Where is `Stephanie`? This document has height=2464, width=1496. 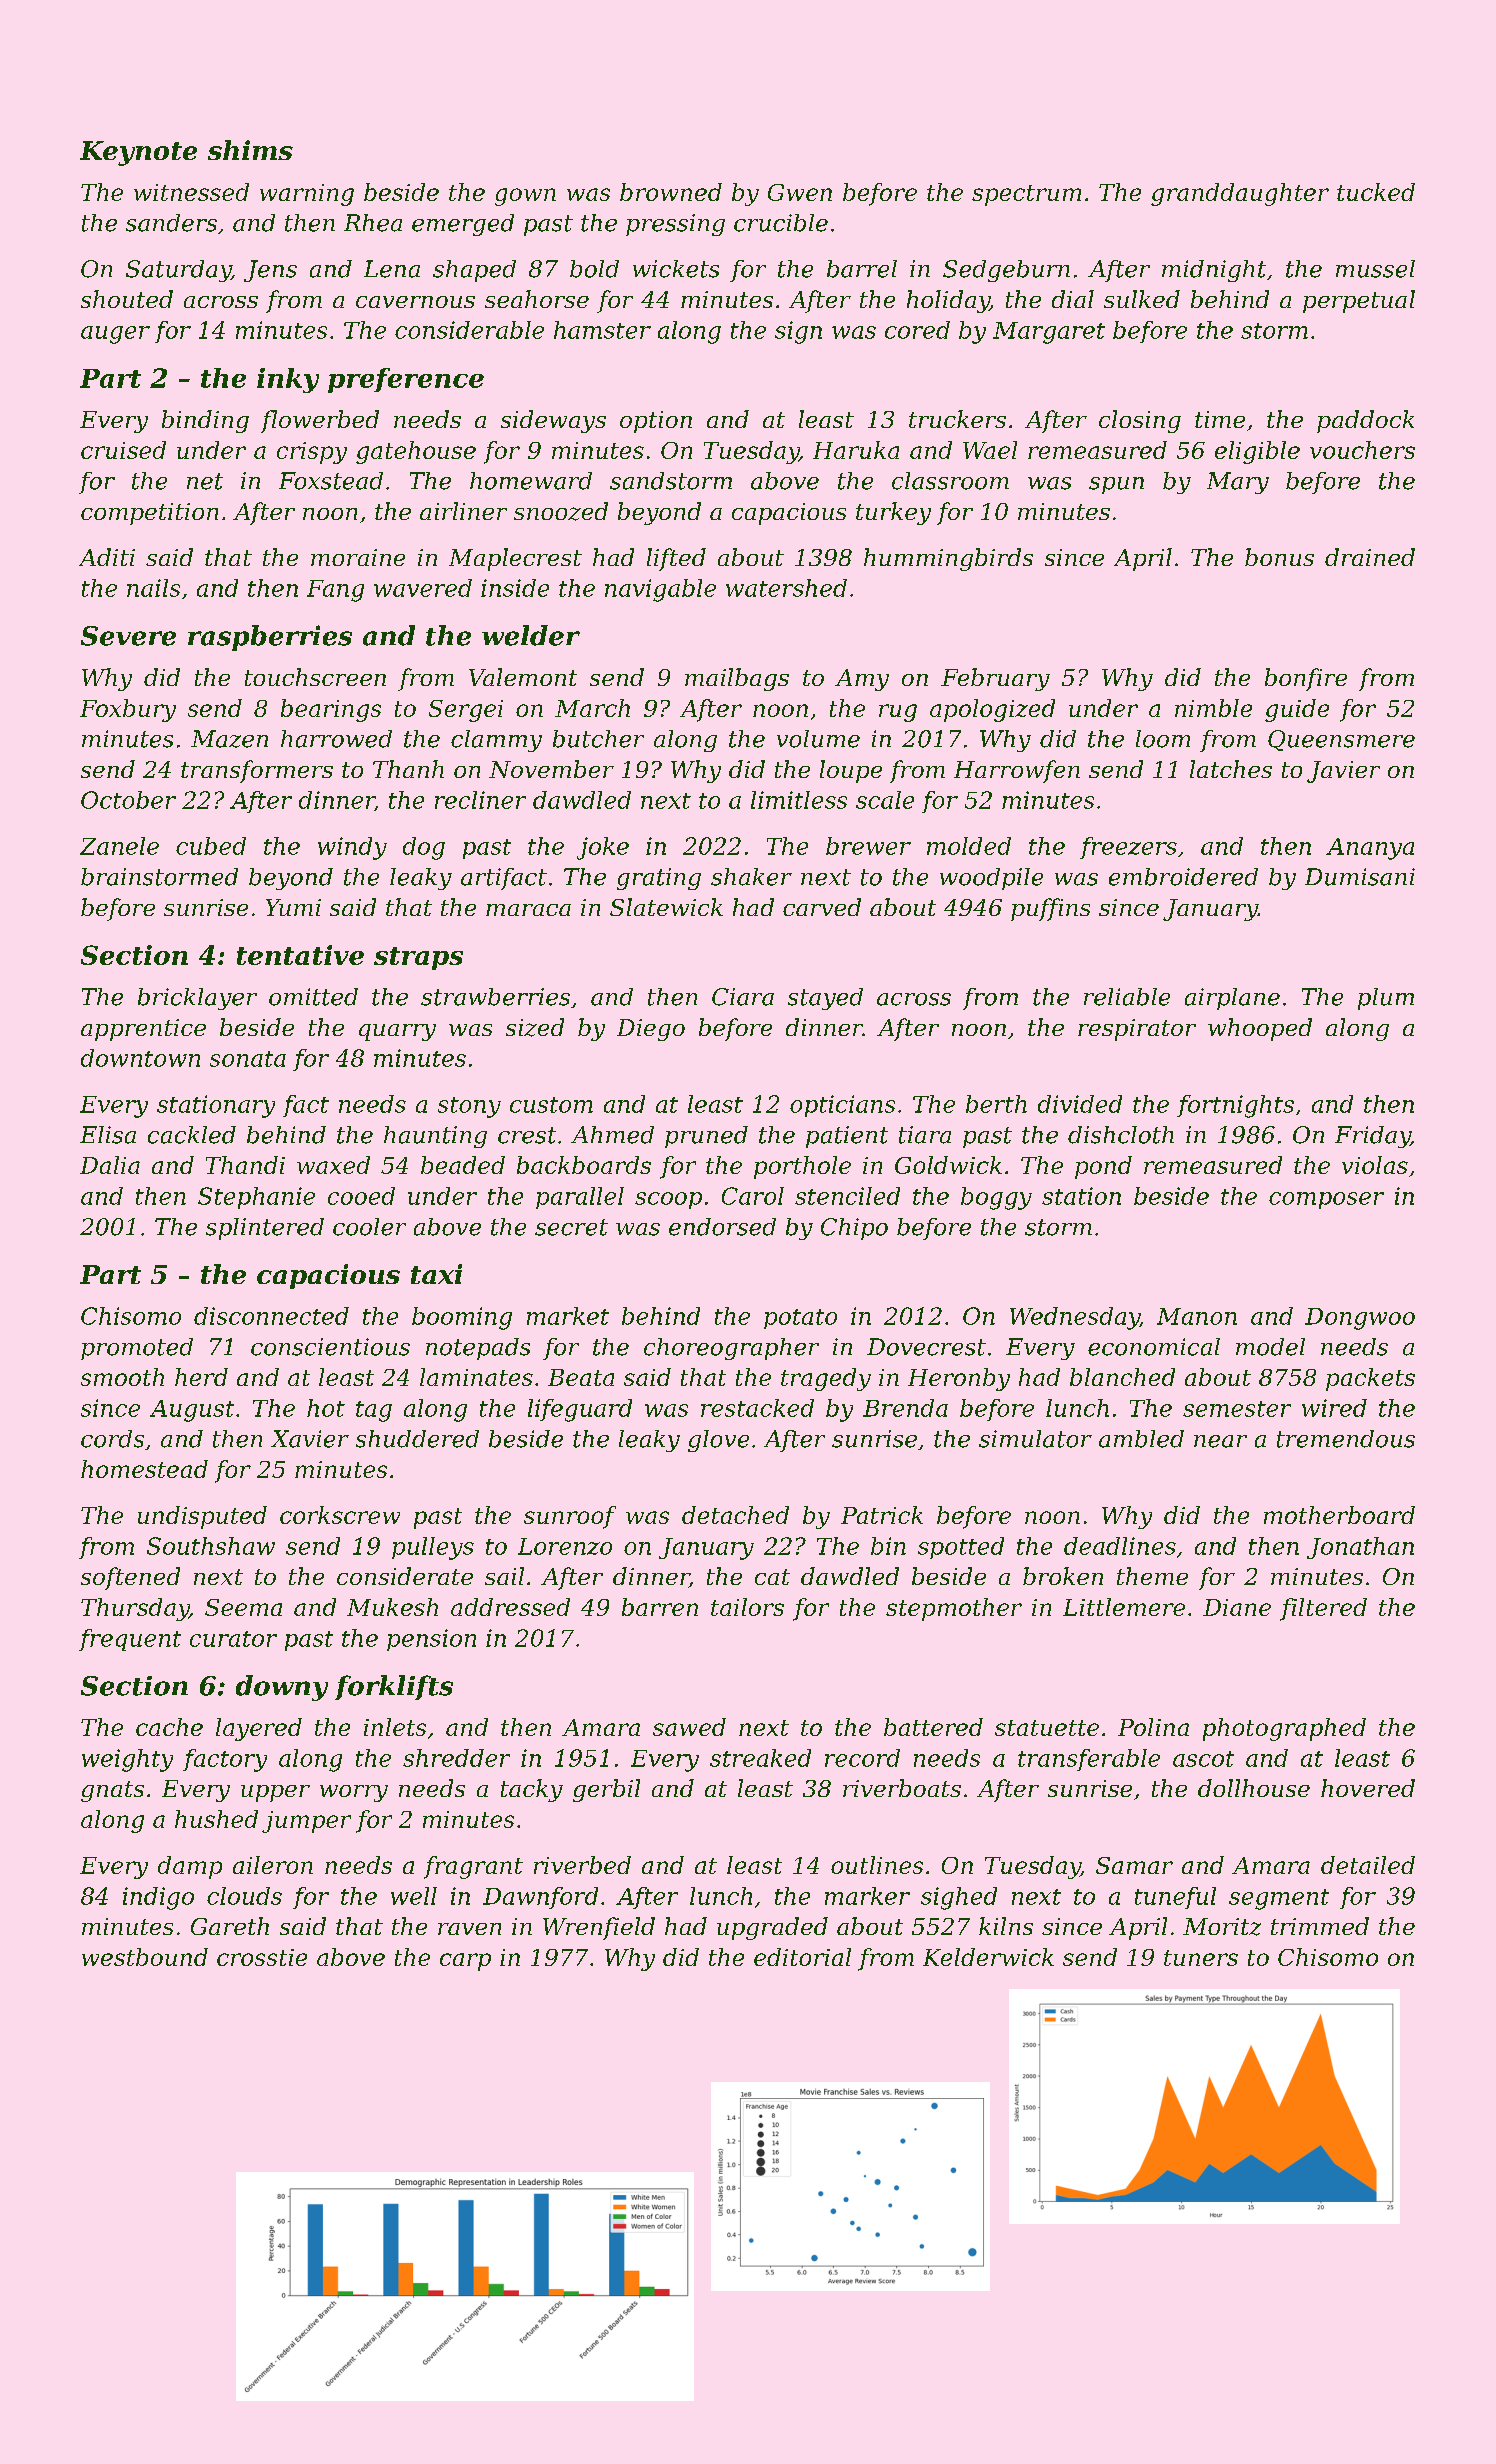 Stephanie is located at coordinates (256, 1198).
